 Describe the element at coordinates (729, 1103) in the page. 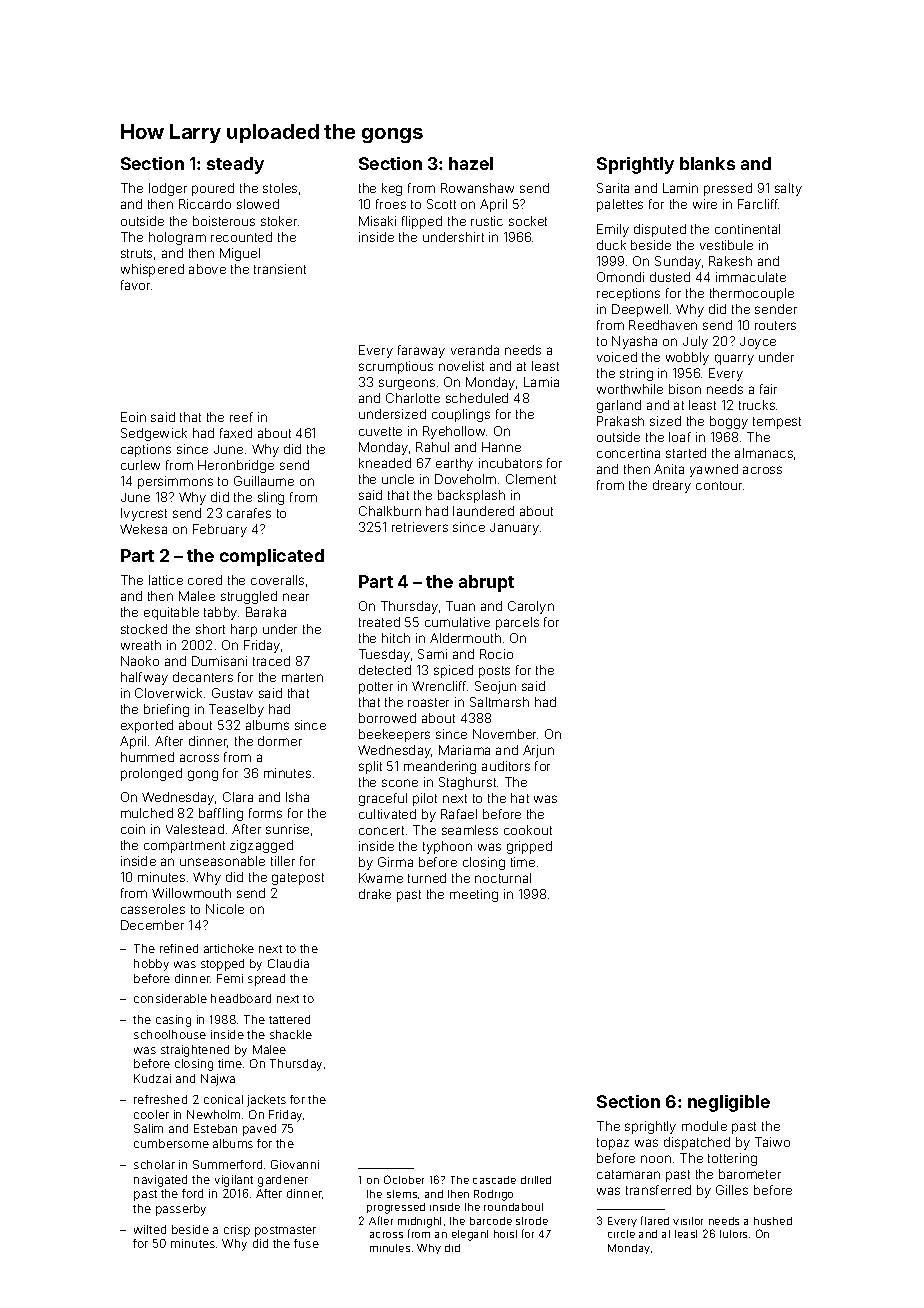

I see `negligible` at that location.
